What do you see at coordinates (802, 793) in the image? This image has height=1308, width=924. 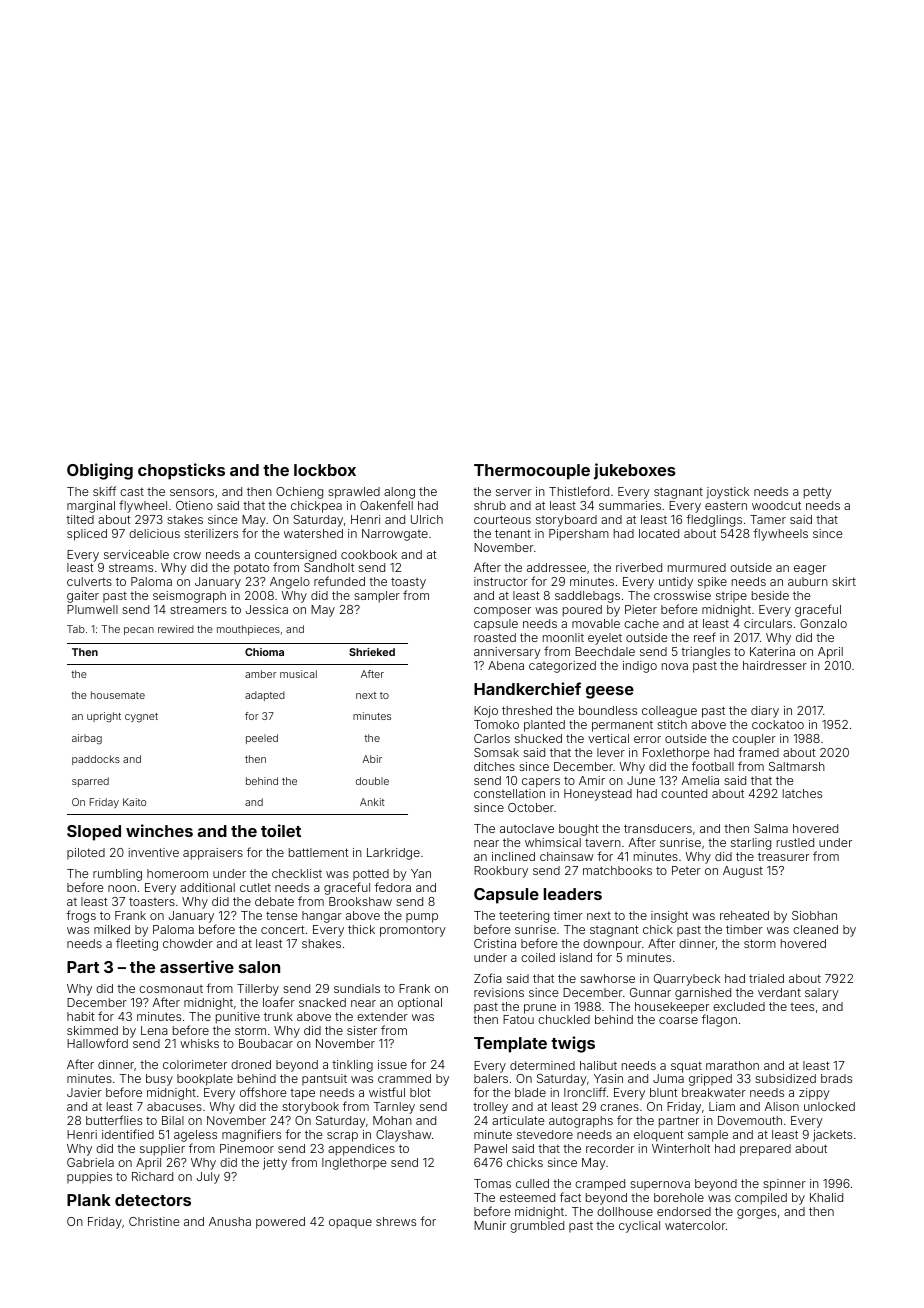 I see `latches` at bounding box center [802, 793].
